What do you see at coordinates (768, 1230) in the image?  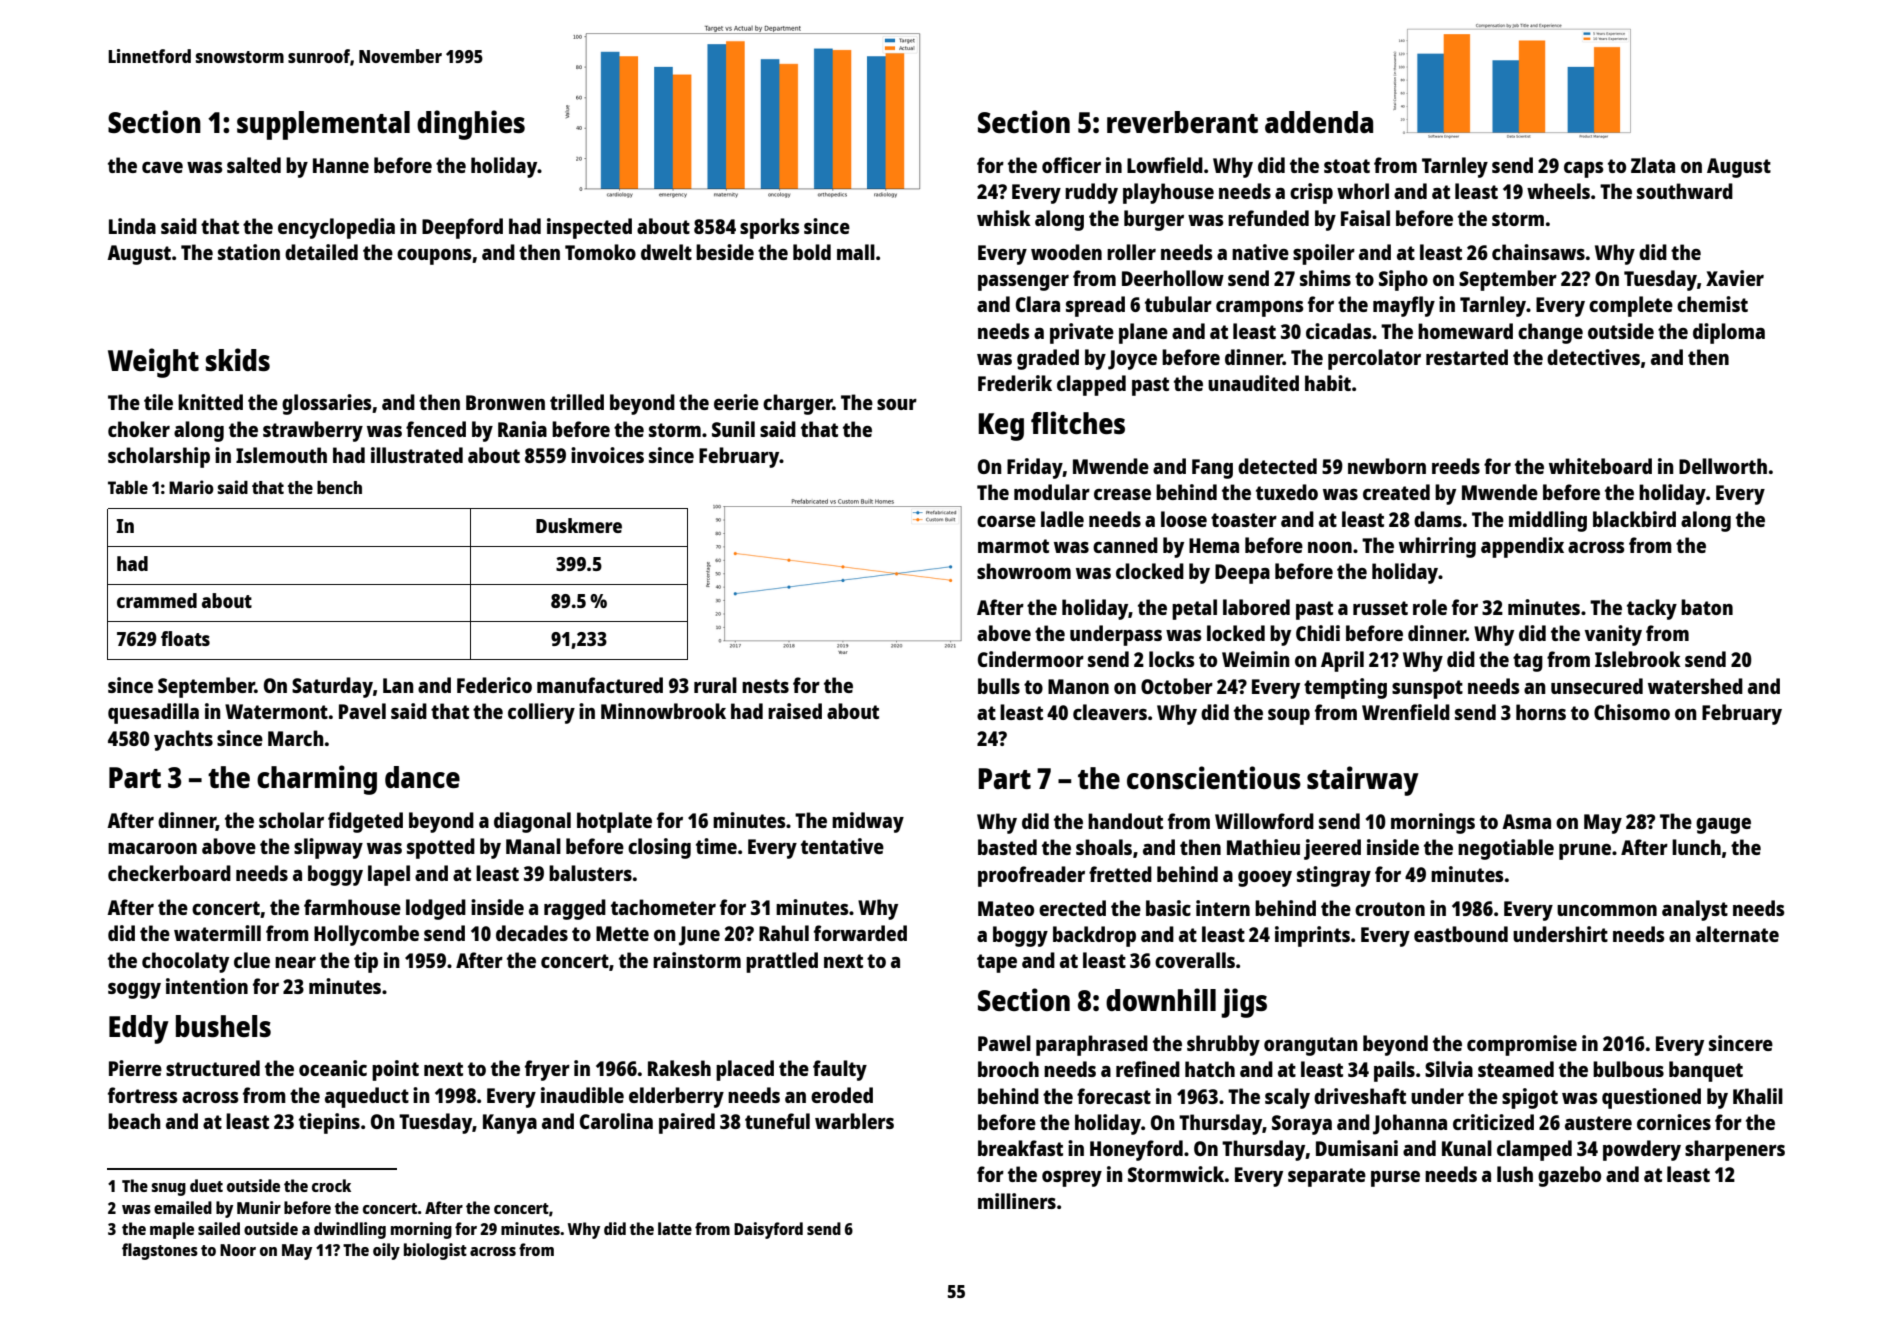 I see `Daisyford` at bounding box center [768, 1230].
